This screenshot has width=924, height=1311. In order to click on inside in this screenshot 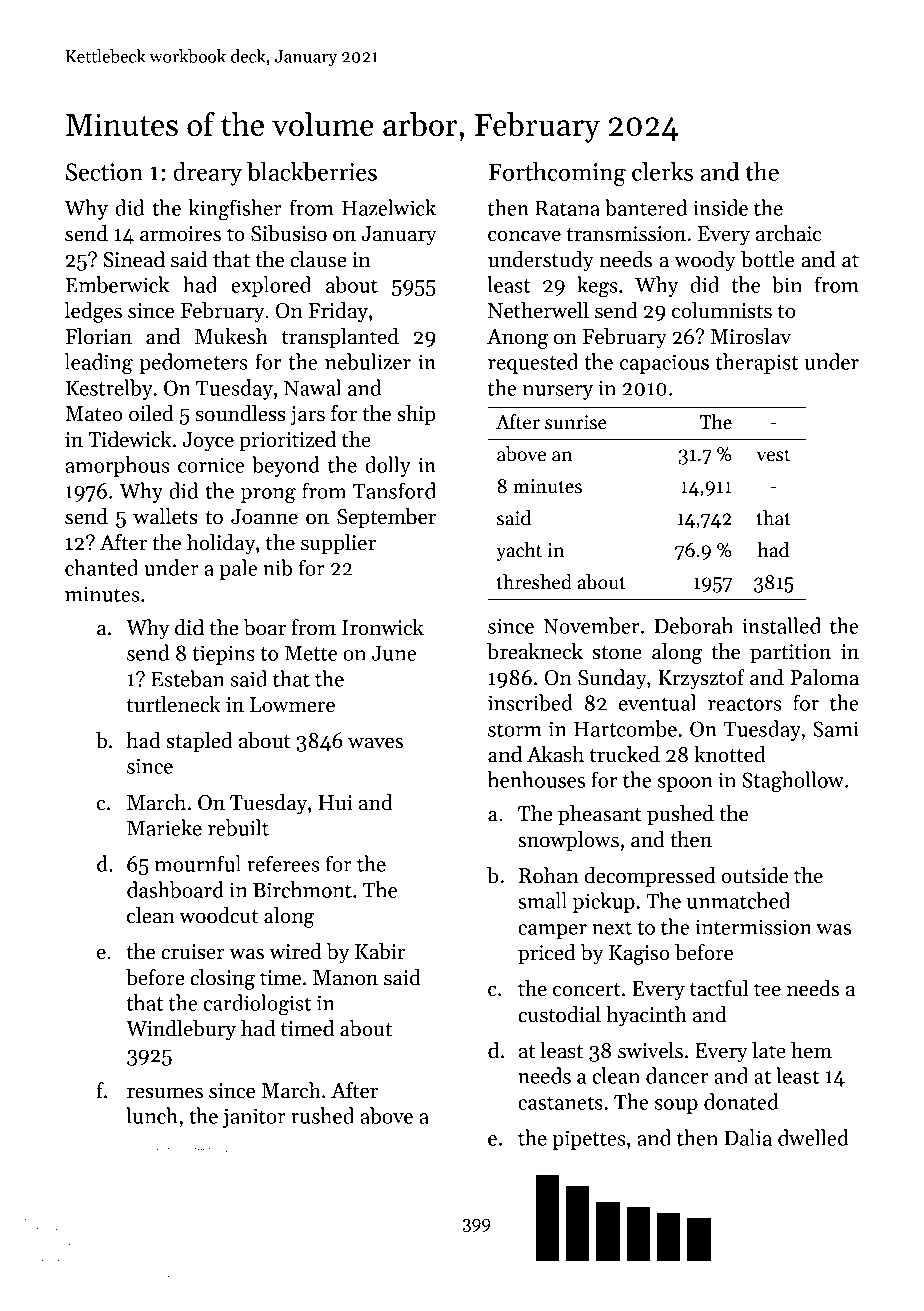, I will do `click(720, 207)`.
